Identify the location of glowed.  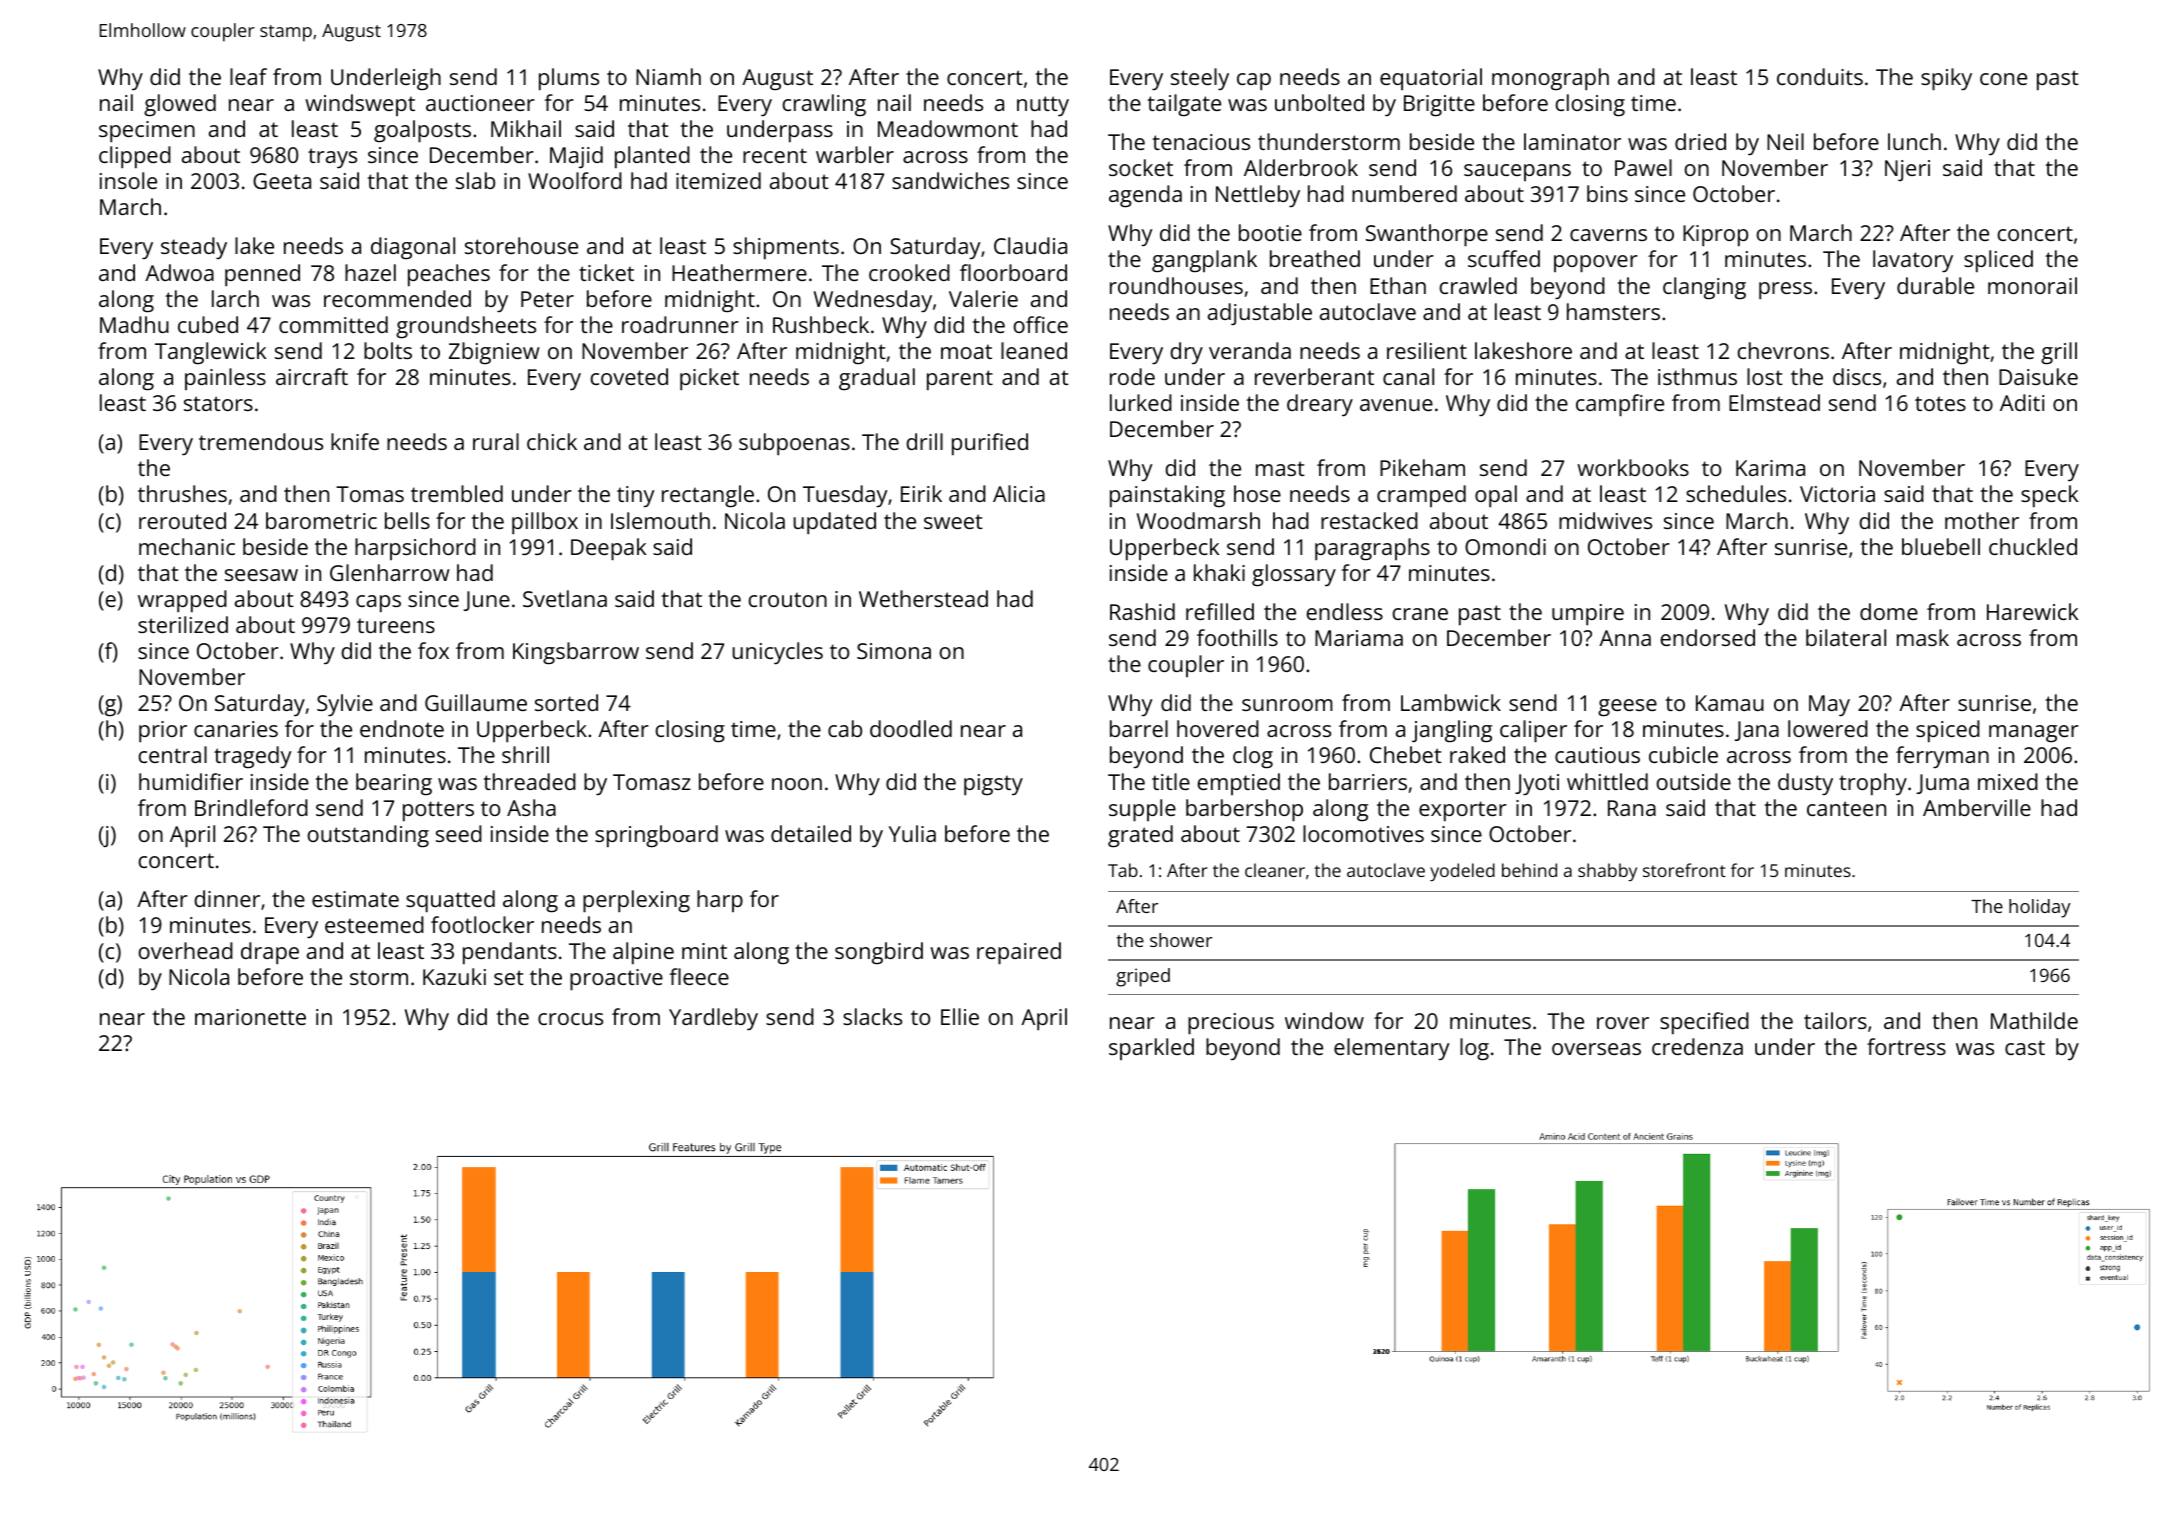
(180, 105).
